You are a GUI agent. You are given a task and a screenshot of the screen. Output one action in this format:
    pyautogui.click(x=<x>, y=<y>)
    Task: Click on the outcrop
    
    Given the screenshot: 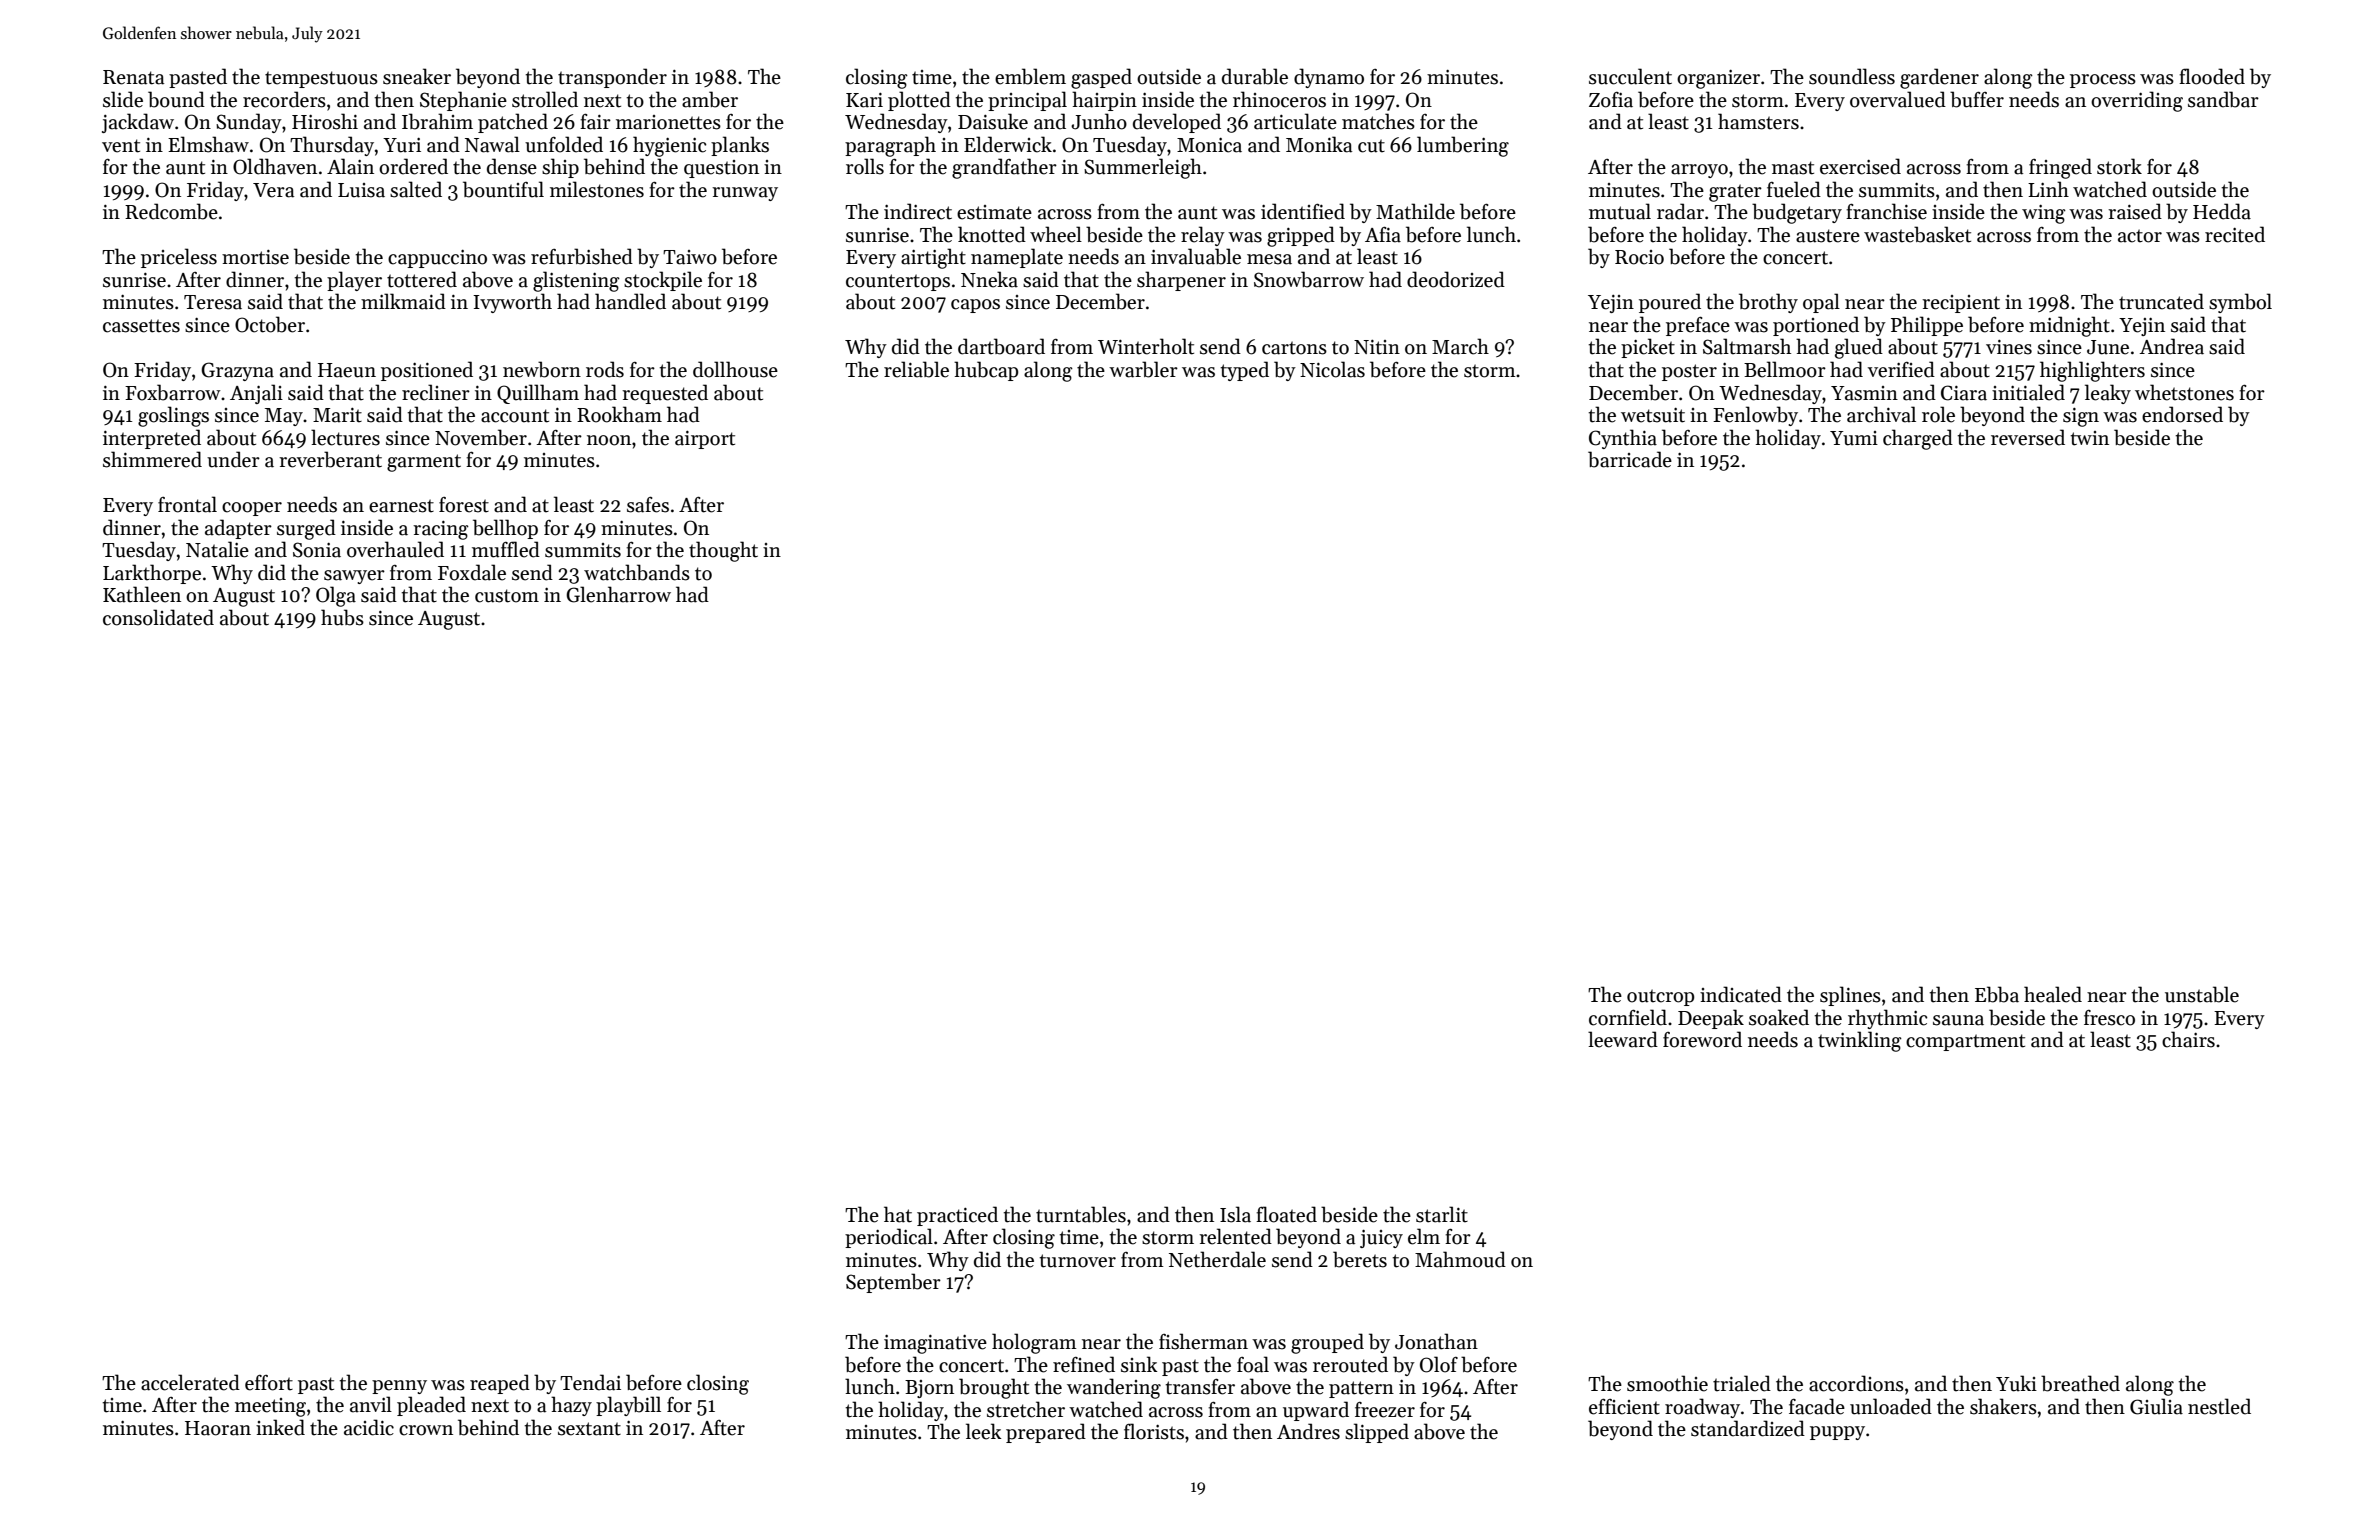 What is the action you would take?
    pyautogui.click(x=1660, y=997)
